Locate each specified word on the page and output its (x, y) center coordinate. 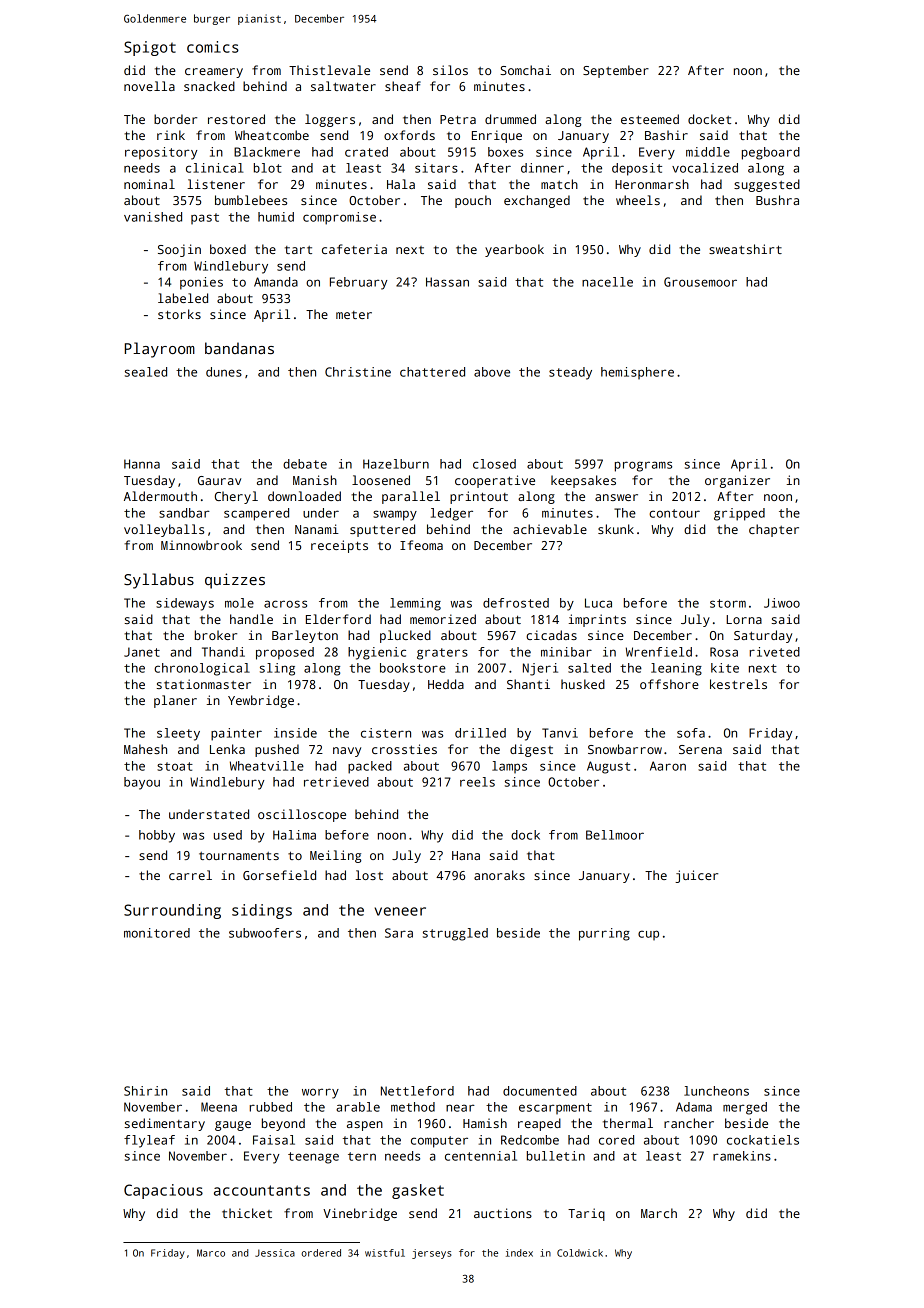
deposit (637, 169)
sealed (146, 372)
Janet (142, 652)
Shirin (145, 1091)
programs (643, 466)
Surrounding (172, 911)
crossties (404, 749)
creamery (214, 73)
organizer (737, 481)
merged (745, 1108)
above (492, 372)
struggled (455, 934)
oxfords (409, 135)
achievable (550, 529)
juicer (696, 876)
